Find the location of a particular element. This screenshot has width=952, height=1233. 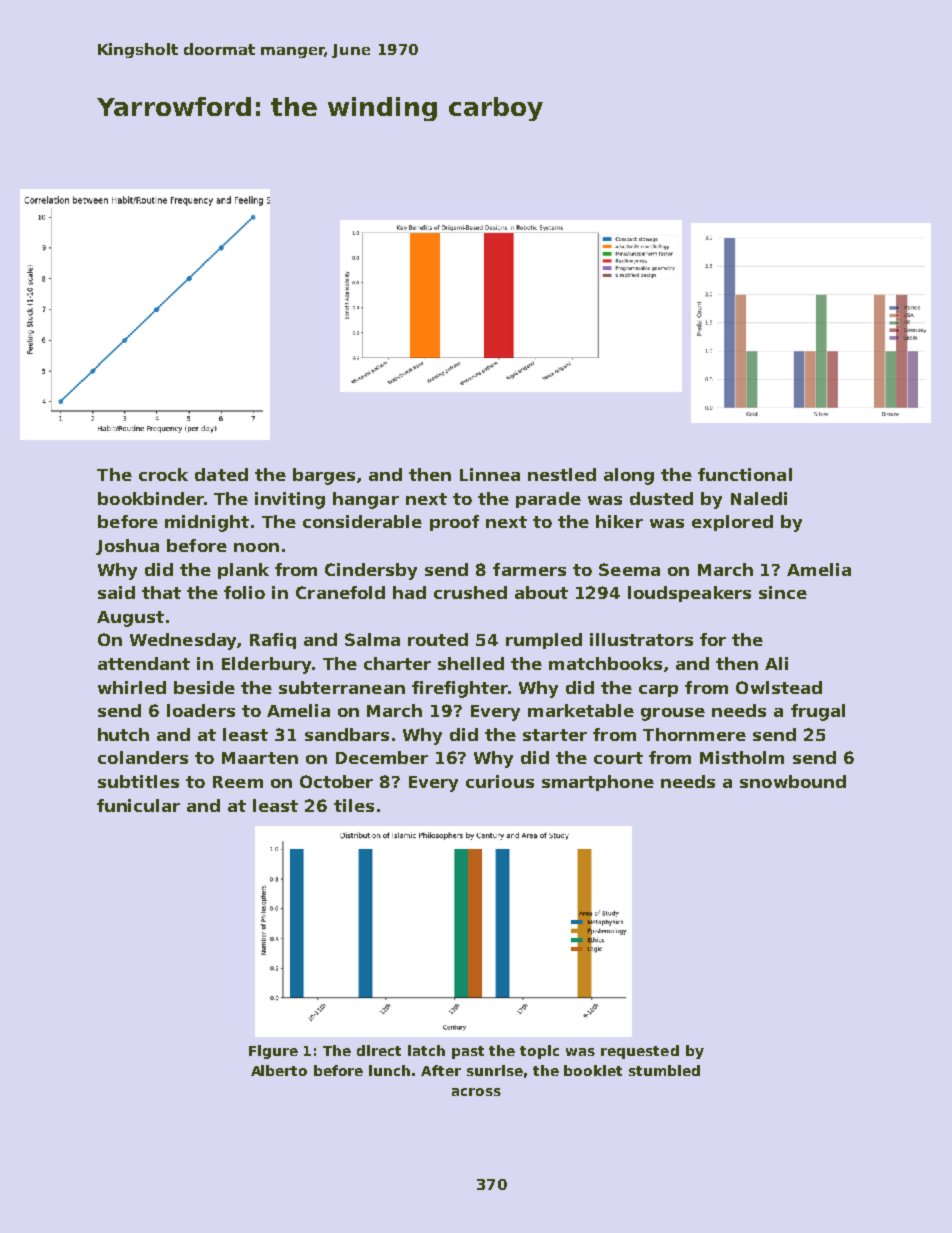

carp is located at coordinates (658, 691).
